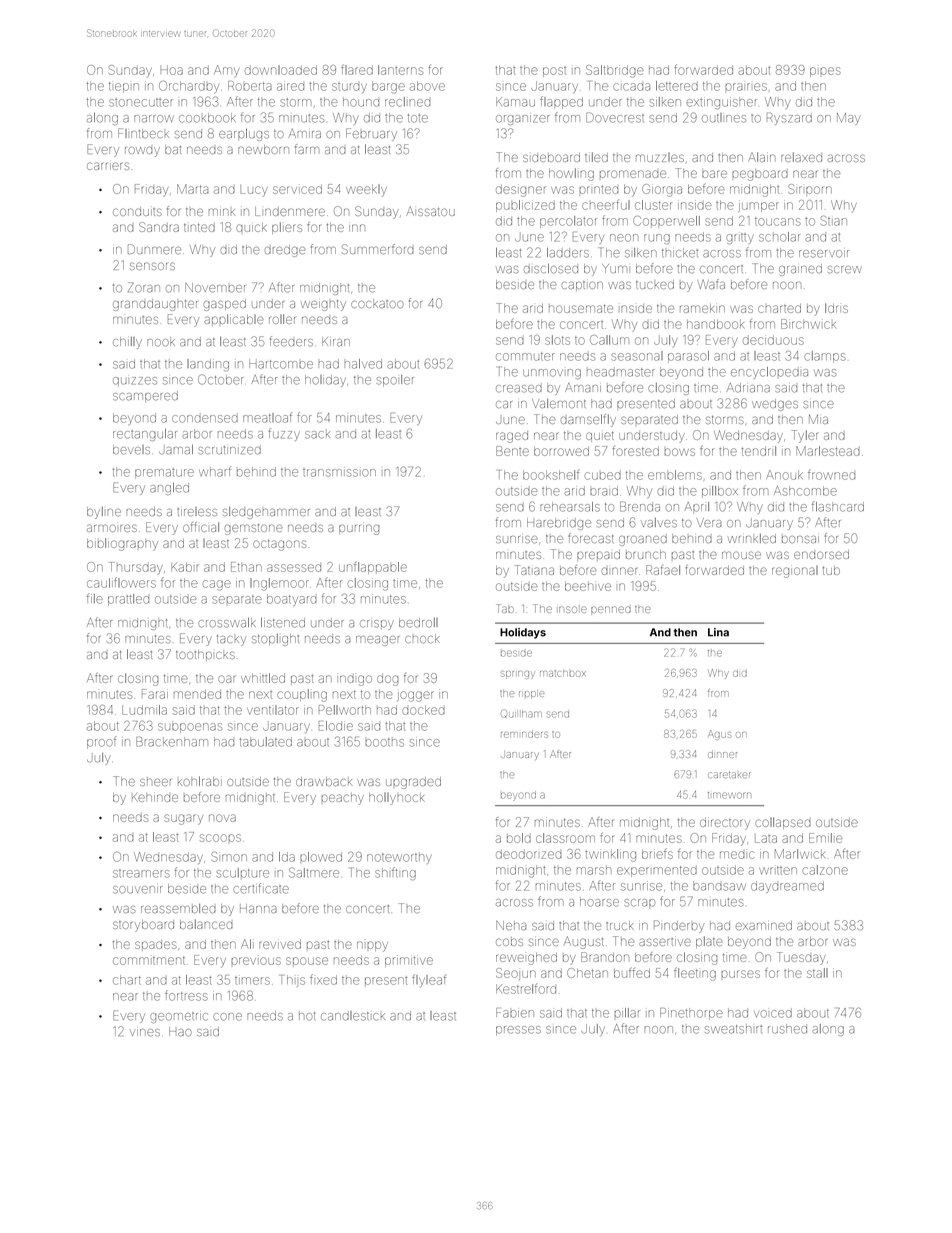  Describe the element at coordinates (427, 86) in the screenshot. I see `above` at that location.
